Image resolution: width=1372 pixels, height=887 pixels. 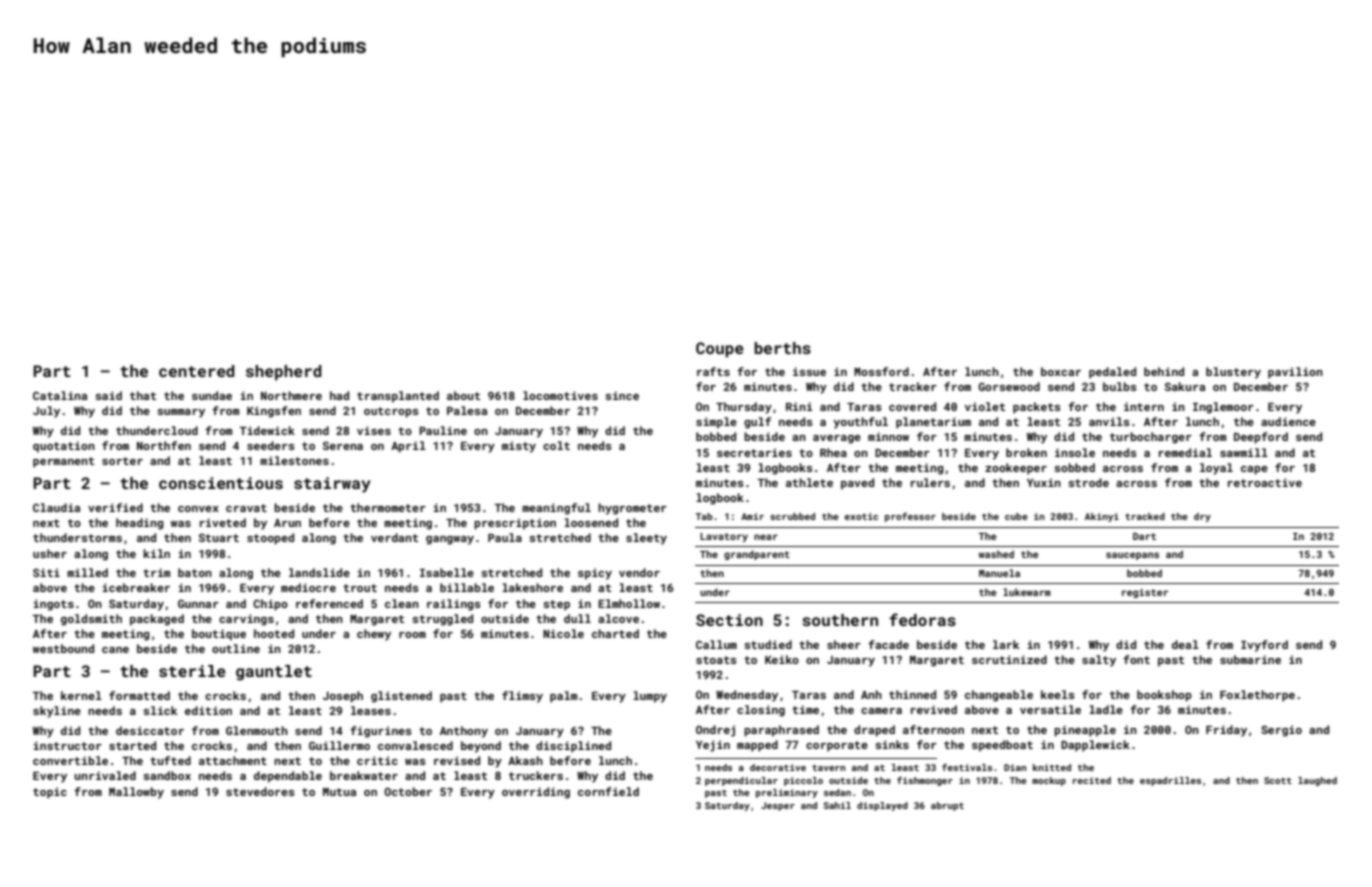 What do you see at coordinates (115, 507) in the image?
I see `verified` at bounding box center [115, 507].
